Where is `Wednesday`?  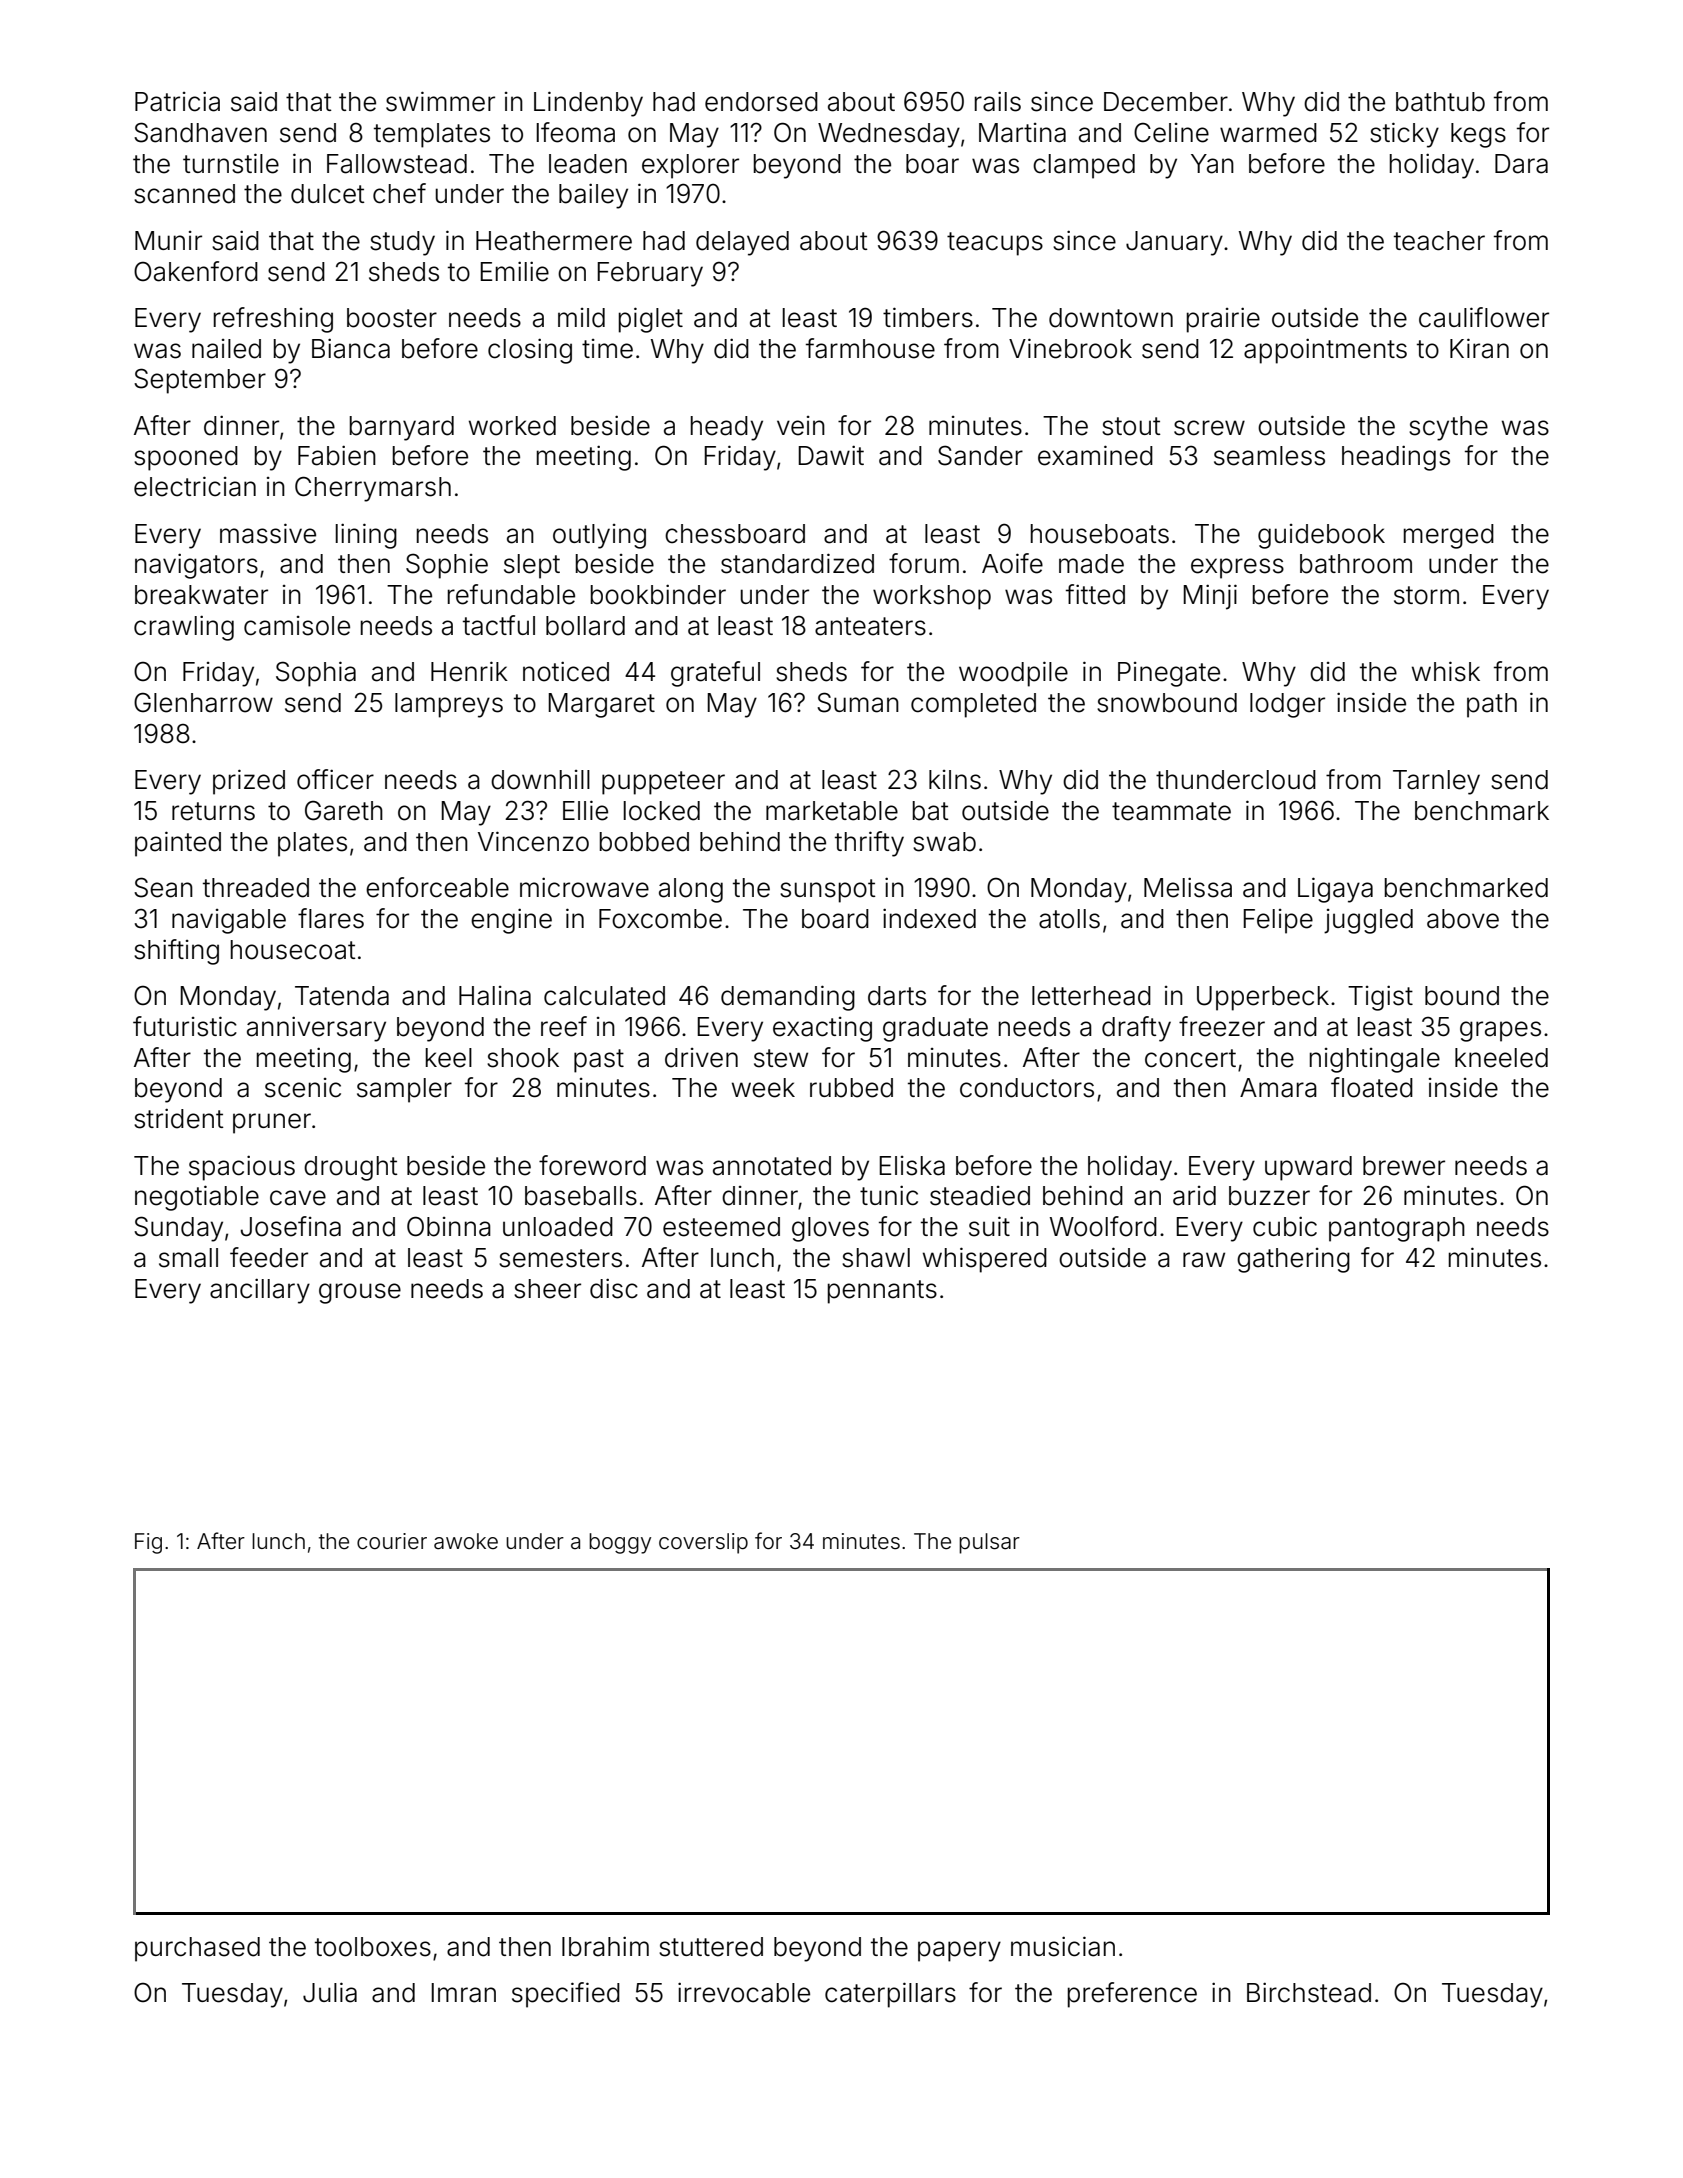 Wednesday is located at coordinates (889, 135).
